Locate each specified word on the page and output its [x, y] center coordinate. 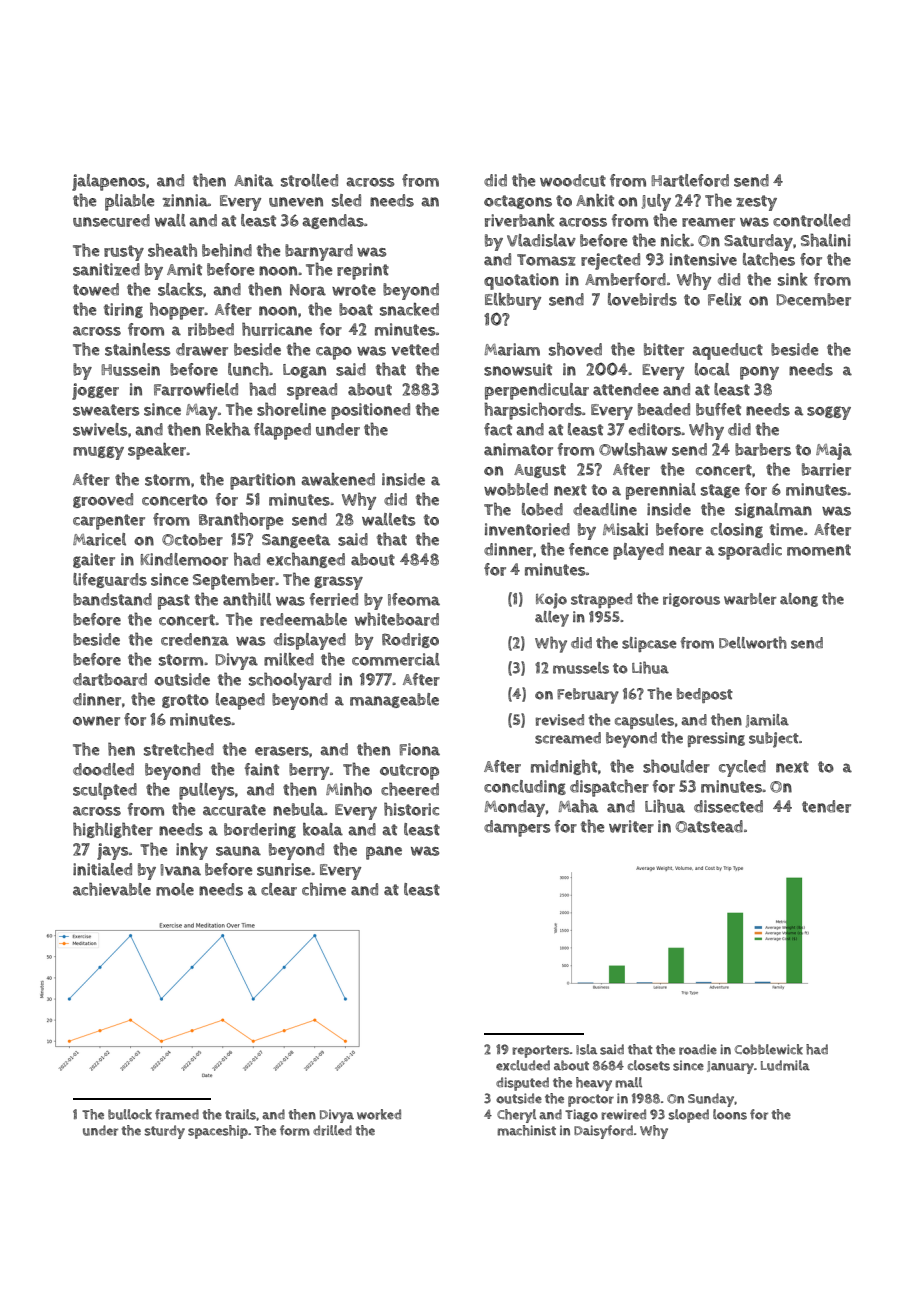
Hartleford [690, 180]
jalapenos [108, 182]
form [295, 1130]
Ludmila [785, 1065]
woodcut [573, 180]
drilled [332, 1130]
